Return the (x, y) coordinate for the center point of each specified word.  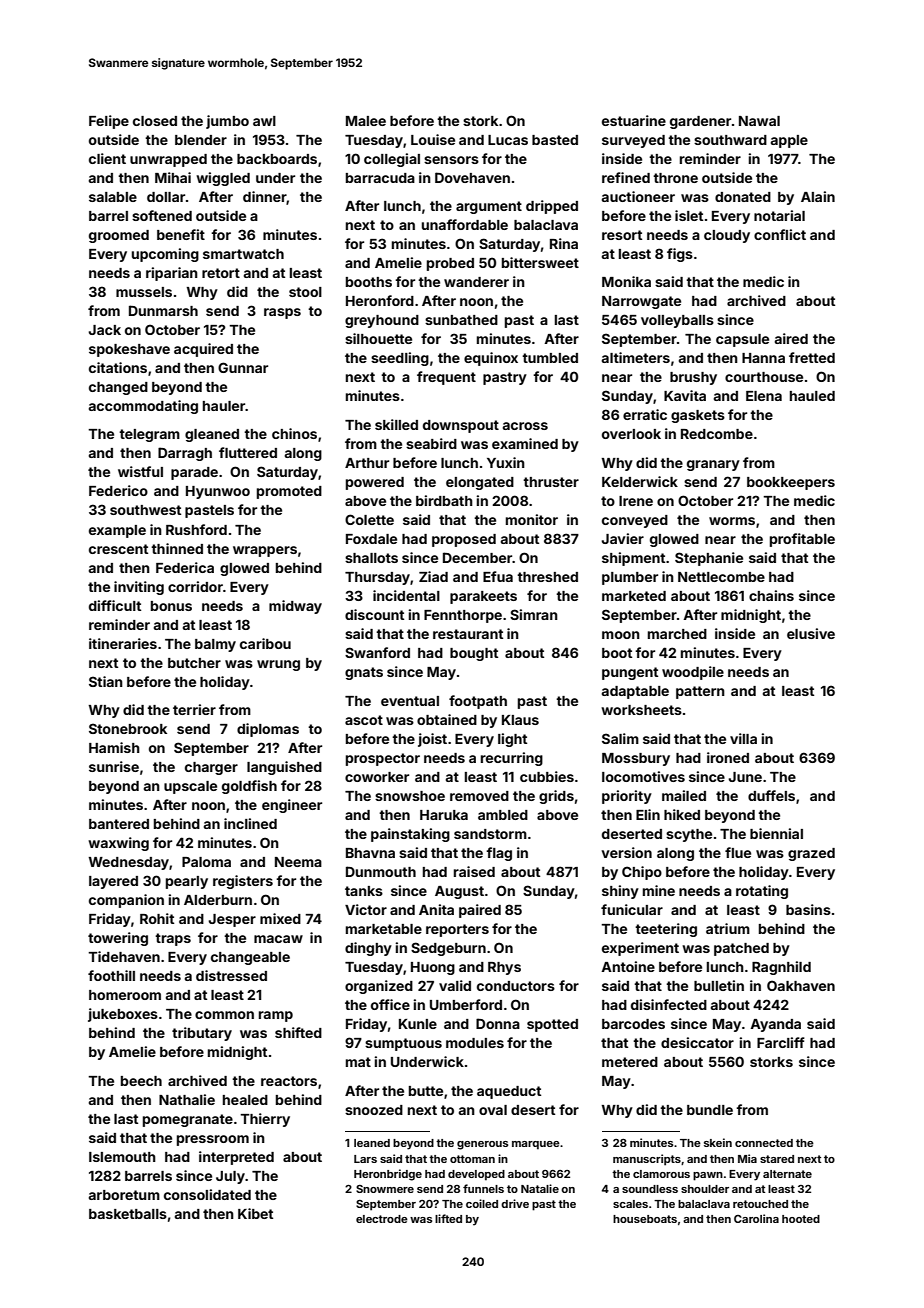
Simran (534, 614)
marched (677, 634)
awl (264, 121)
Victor (366, 909)
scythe (689, 835)
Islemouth (122, 1157)
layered (113, 882)
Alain (818, 196)
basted (555, 140)
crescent (118, 549)
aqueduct (509, 1092)
